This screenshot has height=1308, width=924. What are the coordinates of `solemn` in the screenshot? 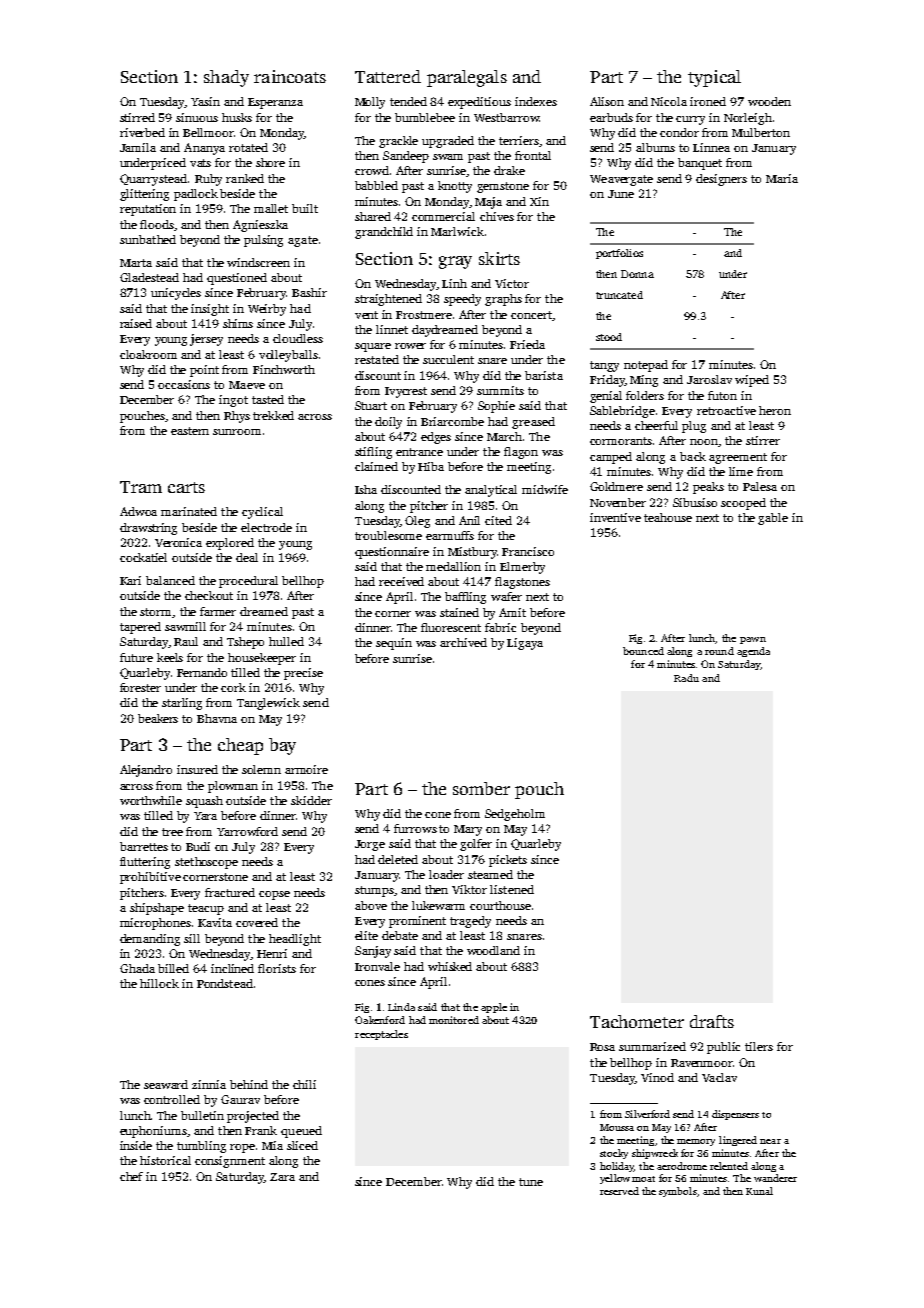 It's located at (261, 769).
